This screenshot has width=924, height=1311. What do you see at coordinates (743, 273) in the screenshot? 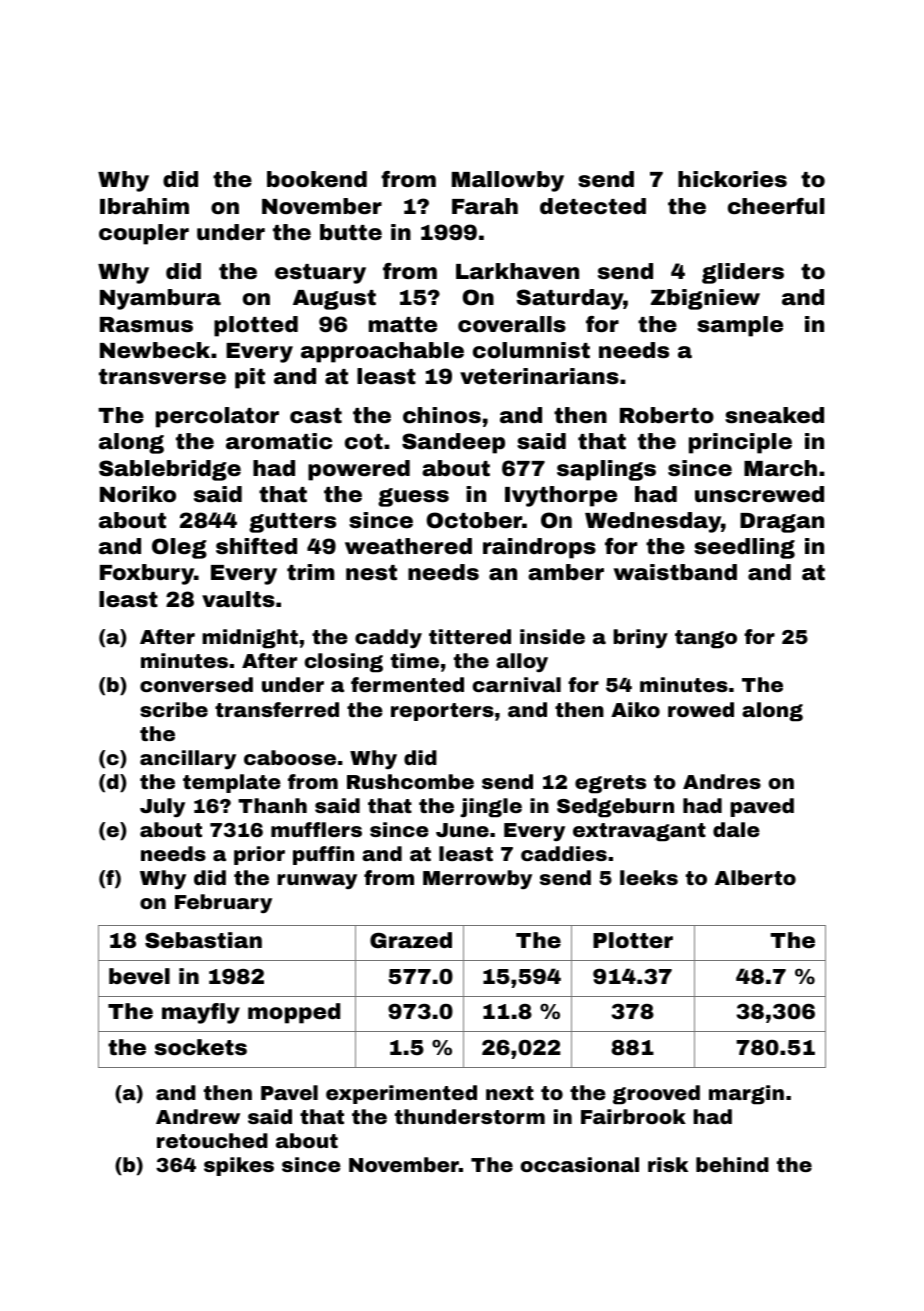
I see `gliders` at bounding box center [743, 273].
